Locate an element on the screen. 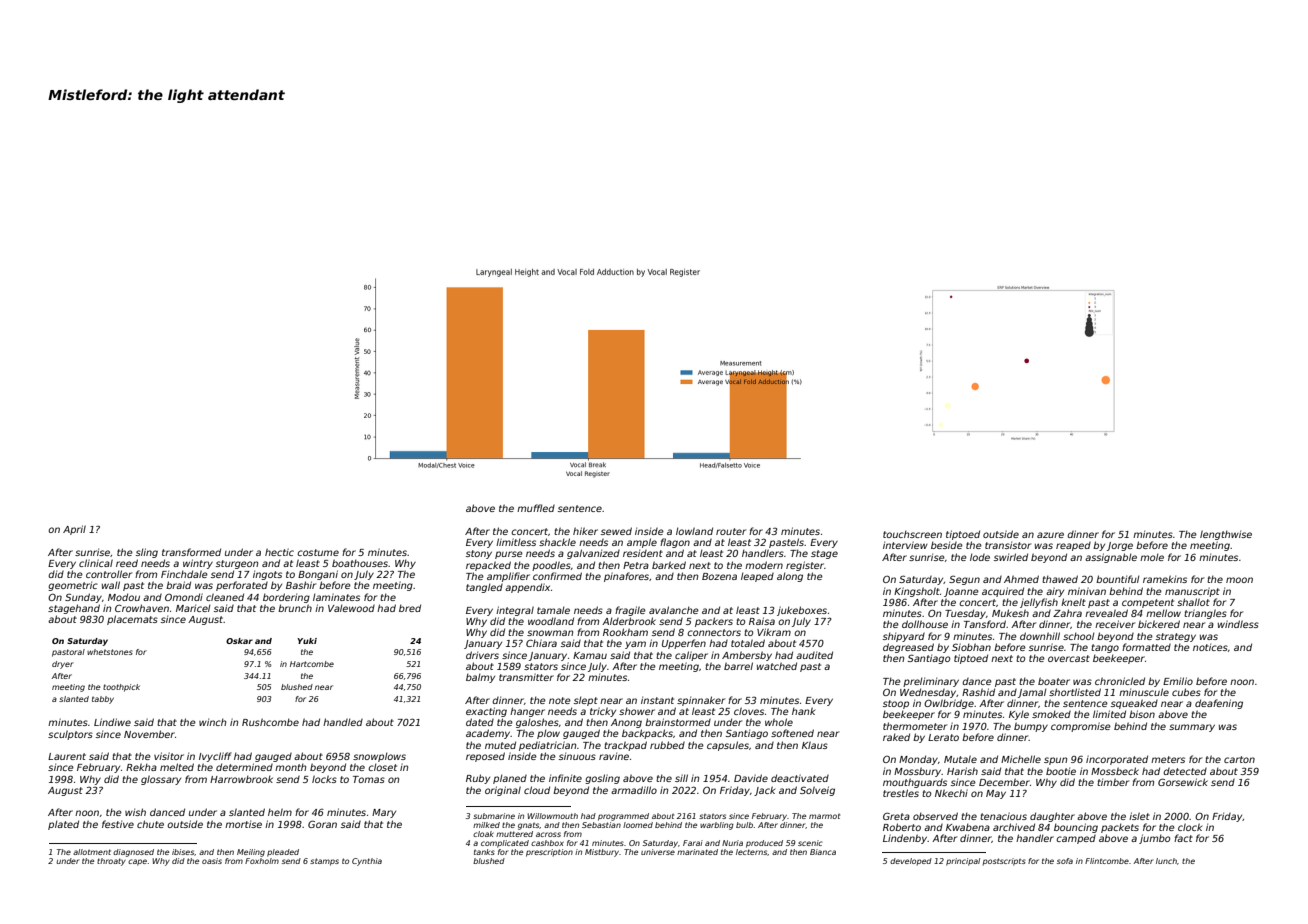 The width and height of the screenshot is (1308, 924). deafening is located at coordinates (1219, 704).
